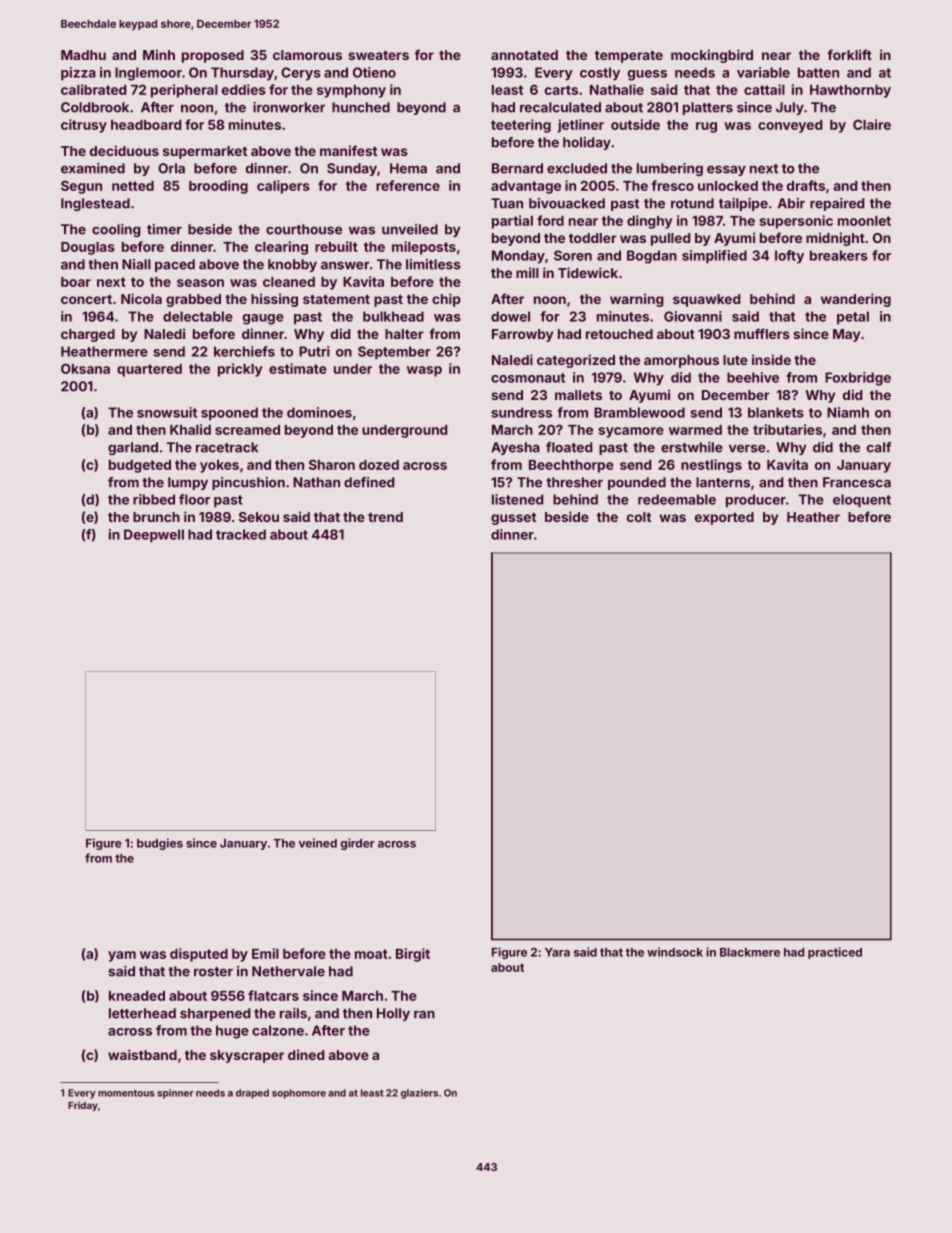  Describe the element at coordinates (318, 843) in the screenshot. I see `veined` at that location.
